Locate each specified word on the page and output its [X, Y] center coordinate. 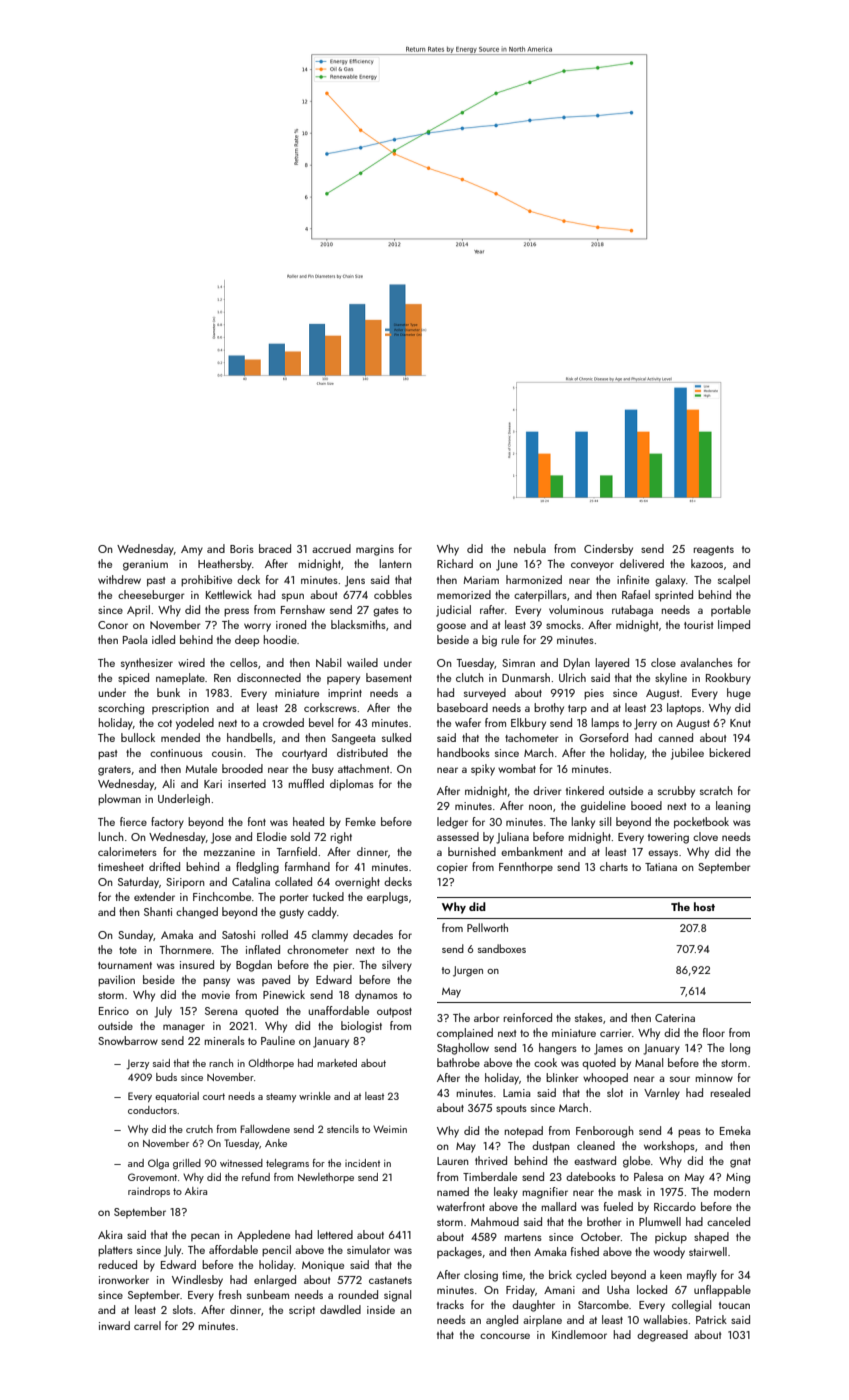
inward [114, 1325]
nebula [530, 548]
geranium [145, 565]
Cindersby [608, 550]
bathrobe [458, 1062]
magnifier [545, 1193]
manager [184, 1028]
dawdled [340, 1309]
